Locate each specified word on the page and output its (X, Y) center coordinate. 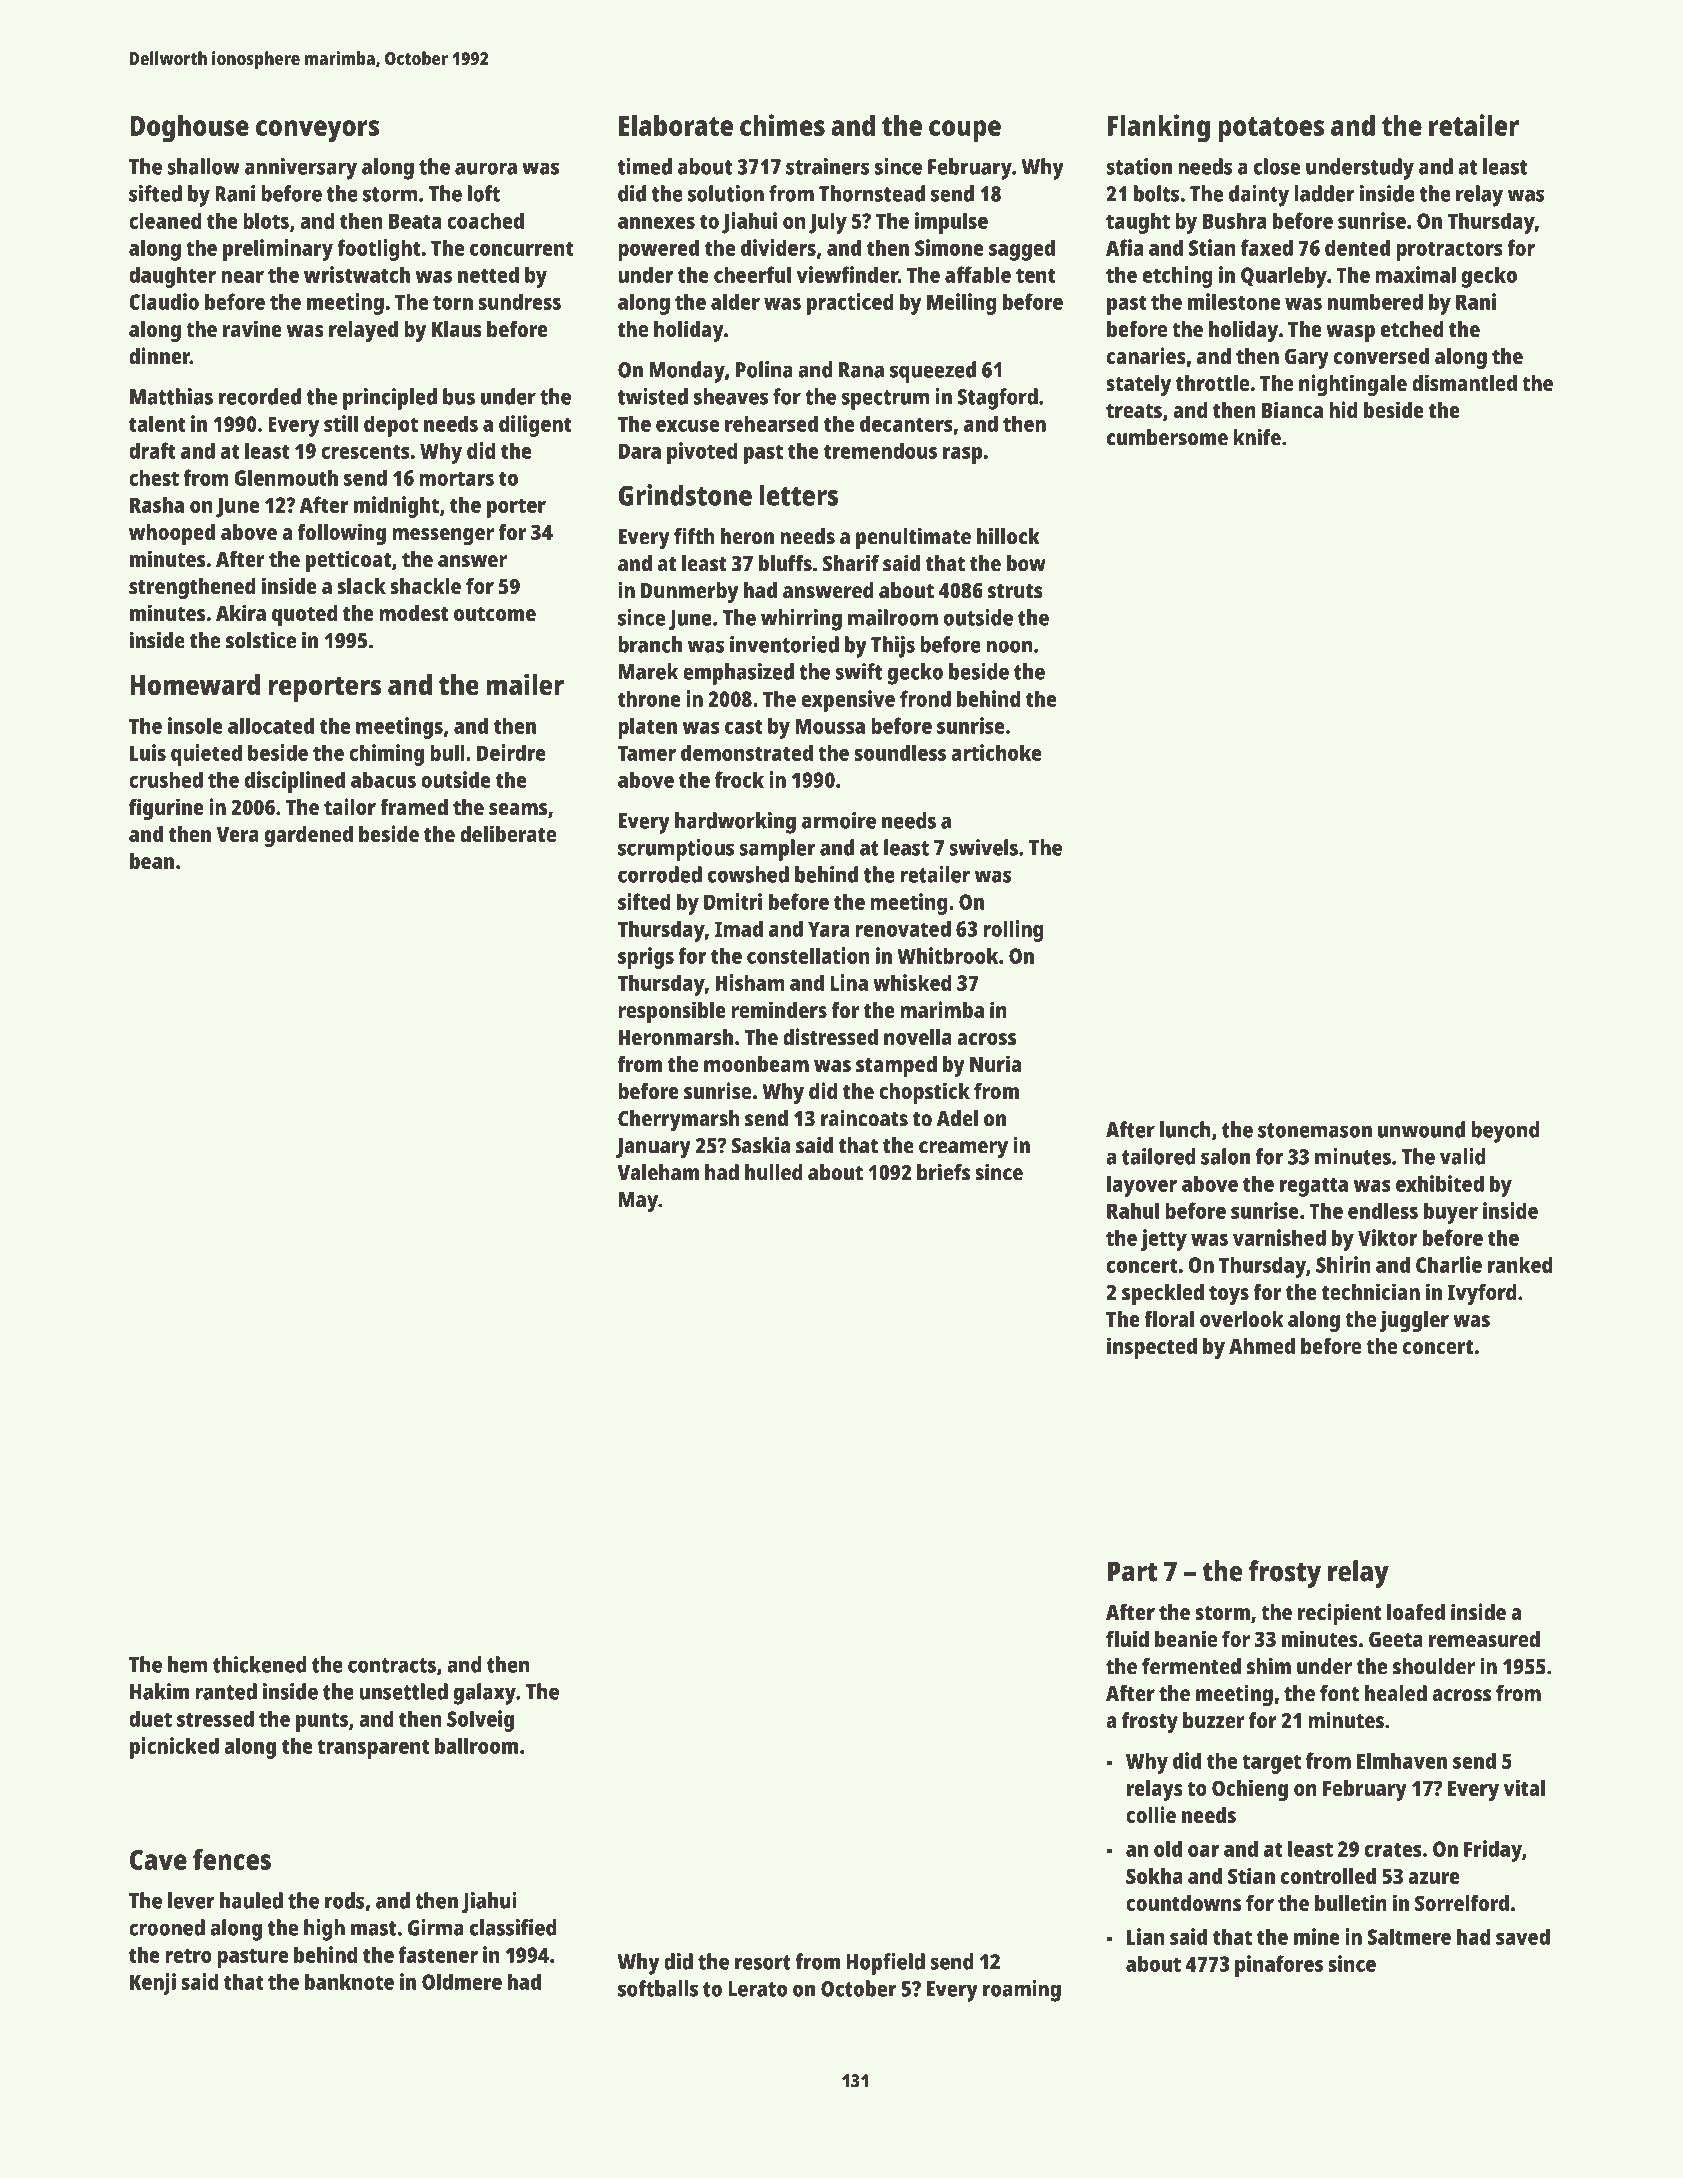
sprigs (646, 958)
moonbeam (756, 1064)
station (1139, 166)
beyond (1505, 1132)
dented (1357, 247)
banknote (349, 1981)
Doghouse (189, 129)
